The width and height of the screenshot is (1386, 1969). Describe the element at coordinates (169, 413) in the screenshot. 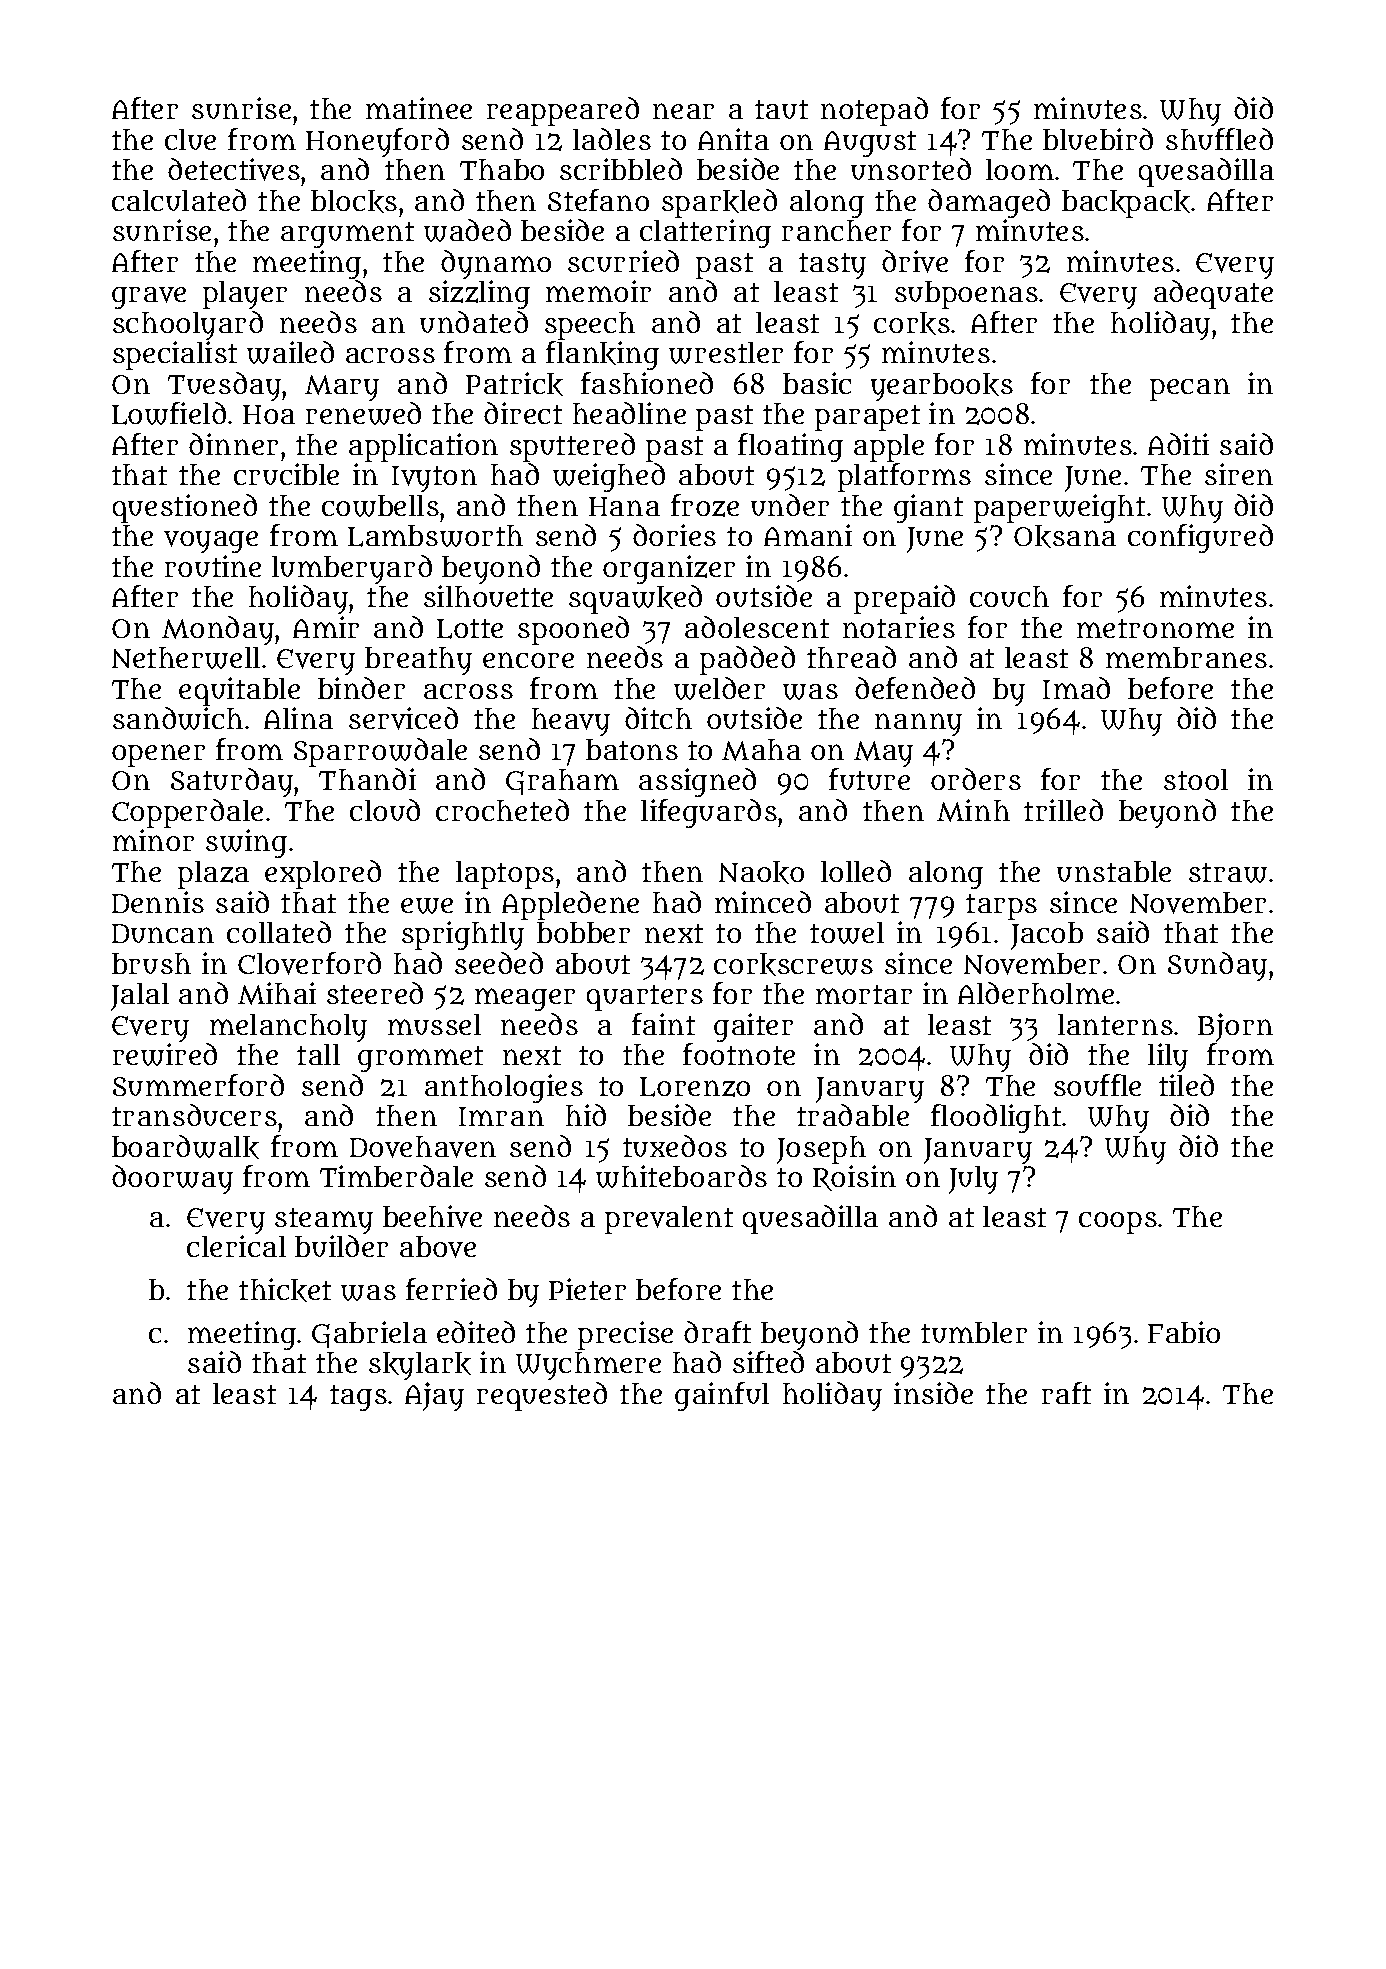

I see `Lowfield` at that location.
